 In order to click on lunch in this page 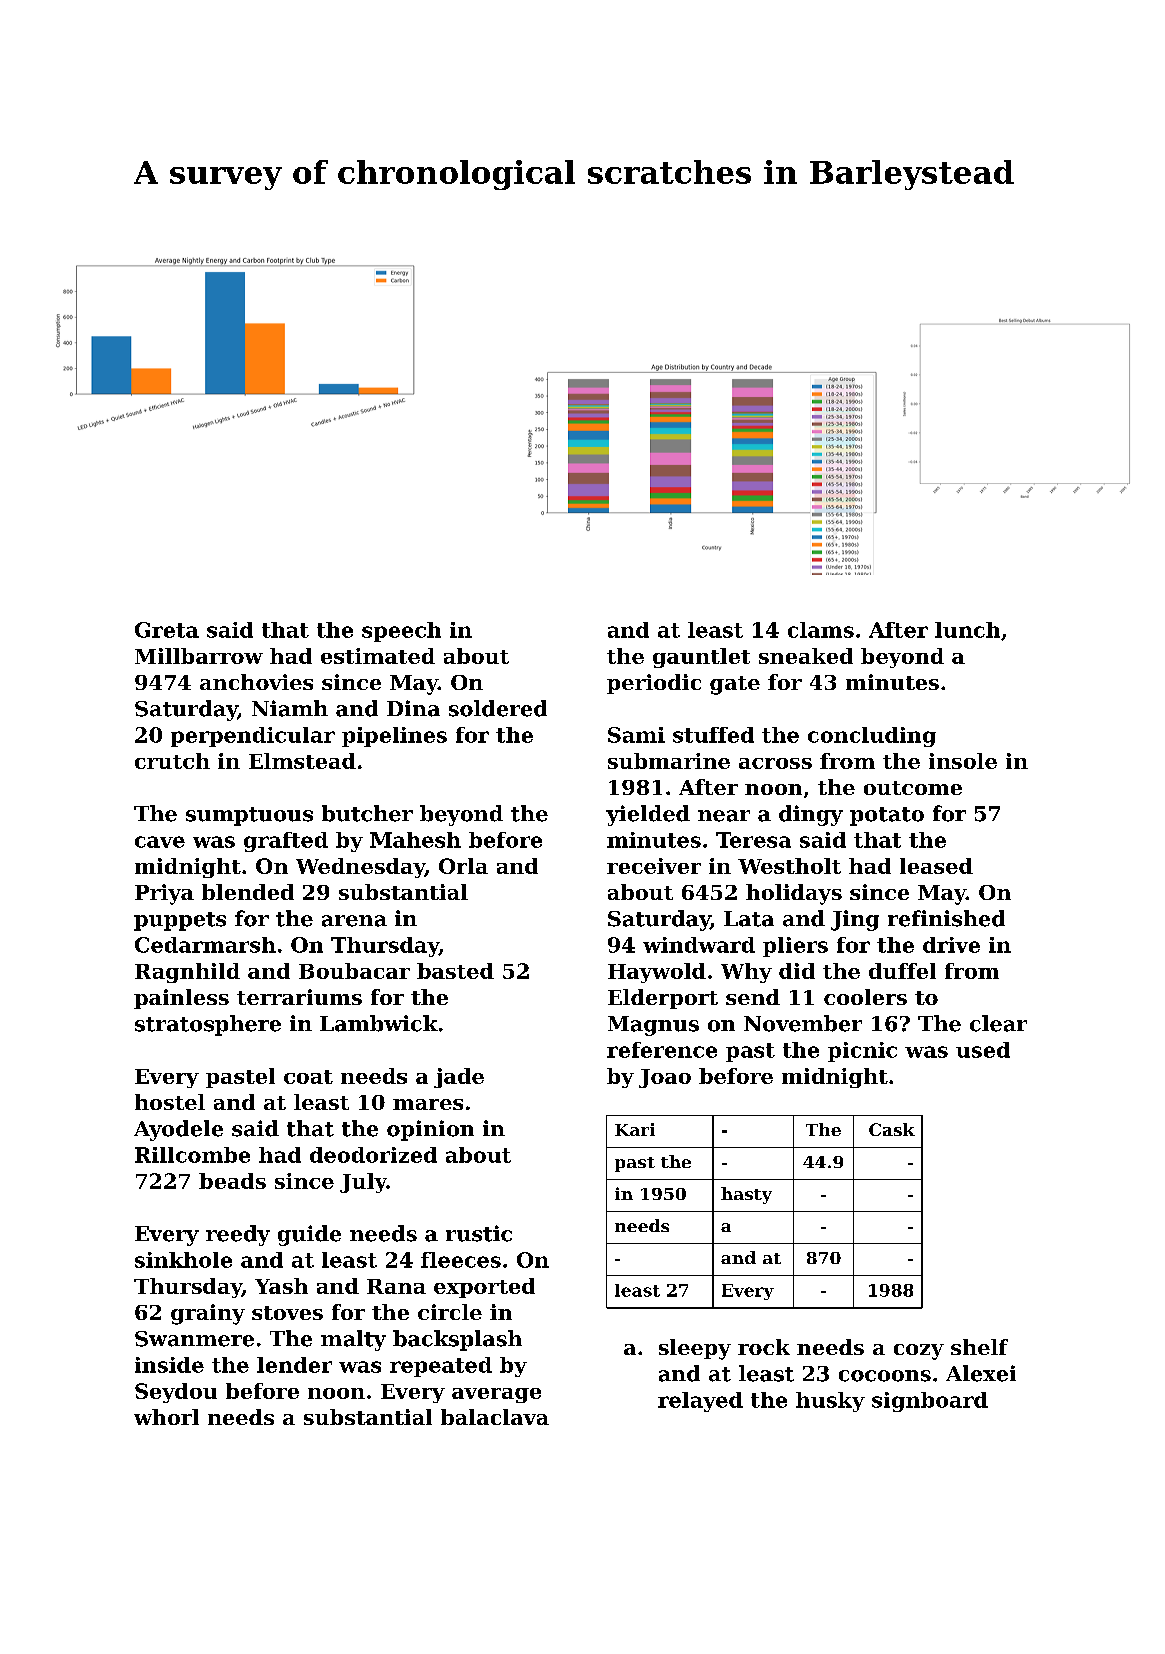, I will do `click(967, 630)`.
